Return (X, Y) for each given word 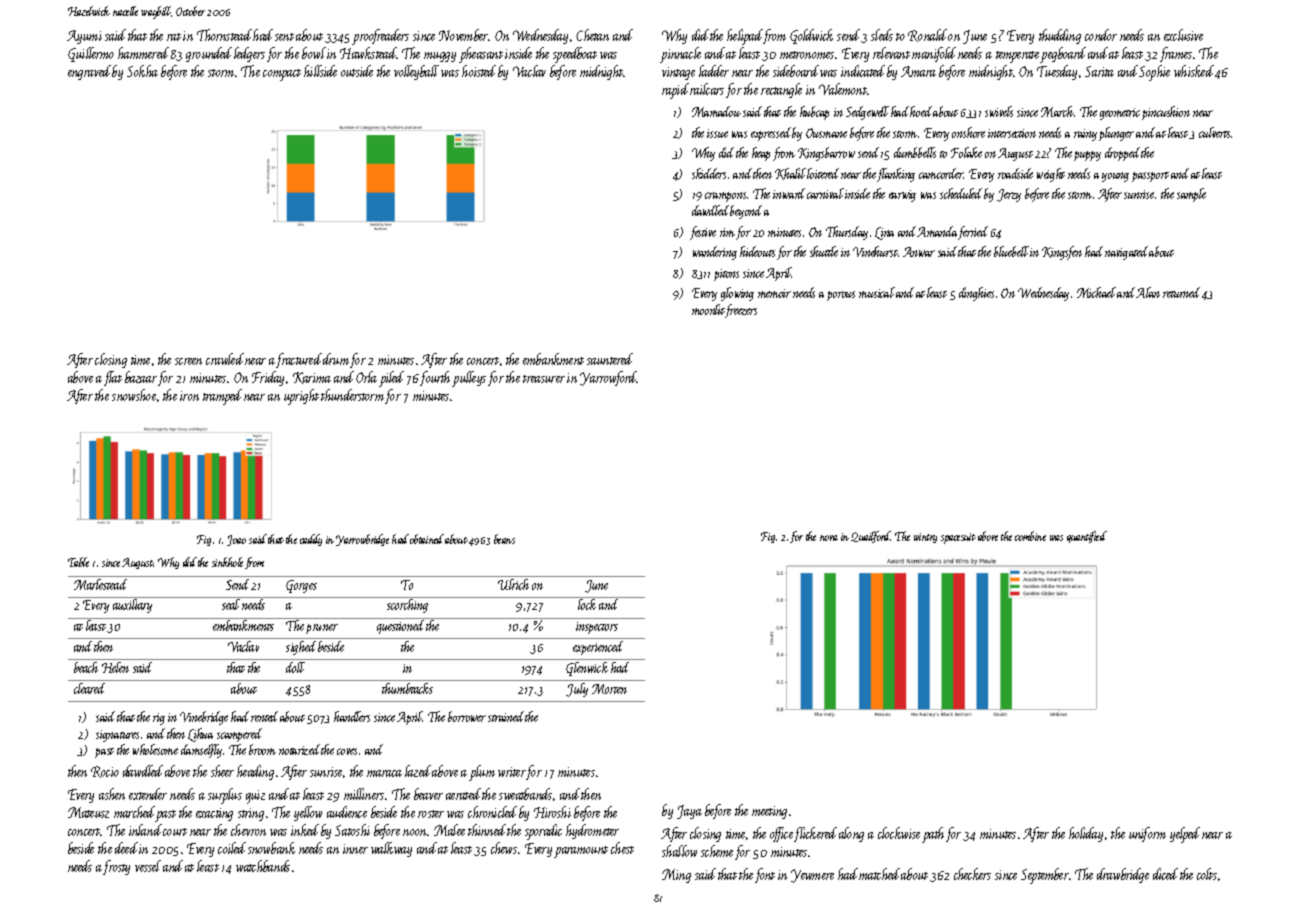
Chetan (592, 35)
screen (188, 361)
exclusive (1183, 35)
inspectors (597, 628)
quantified (1087, 537)
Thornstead (224, 35)
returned (1181, 292)
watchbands (263, 866)
